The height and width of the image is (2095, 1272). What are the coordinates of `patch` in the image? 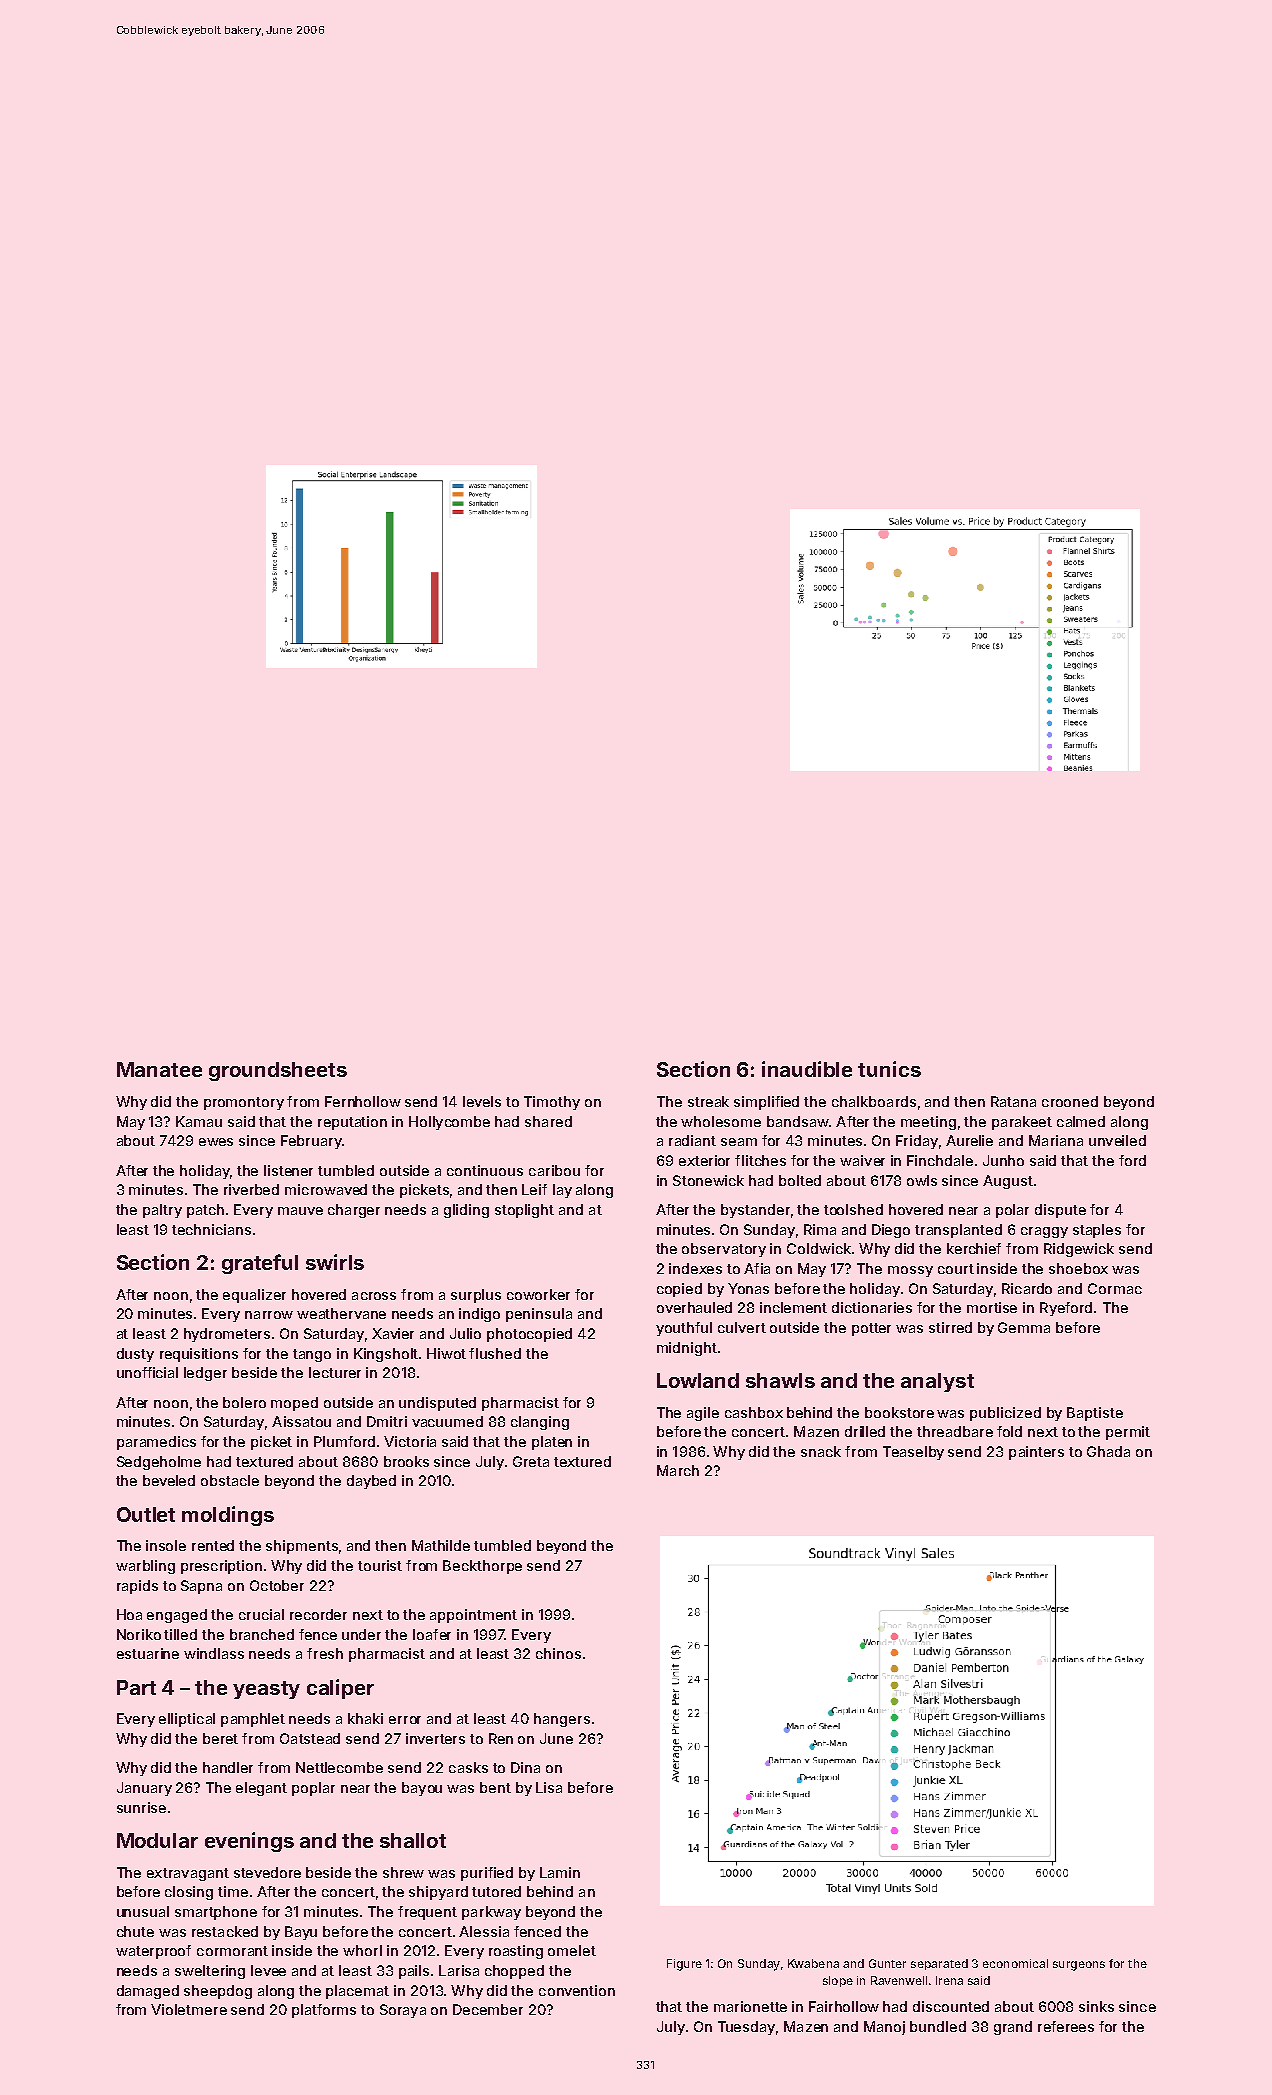 It's located at (205, 1211).
